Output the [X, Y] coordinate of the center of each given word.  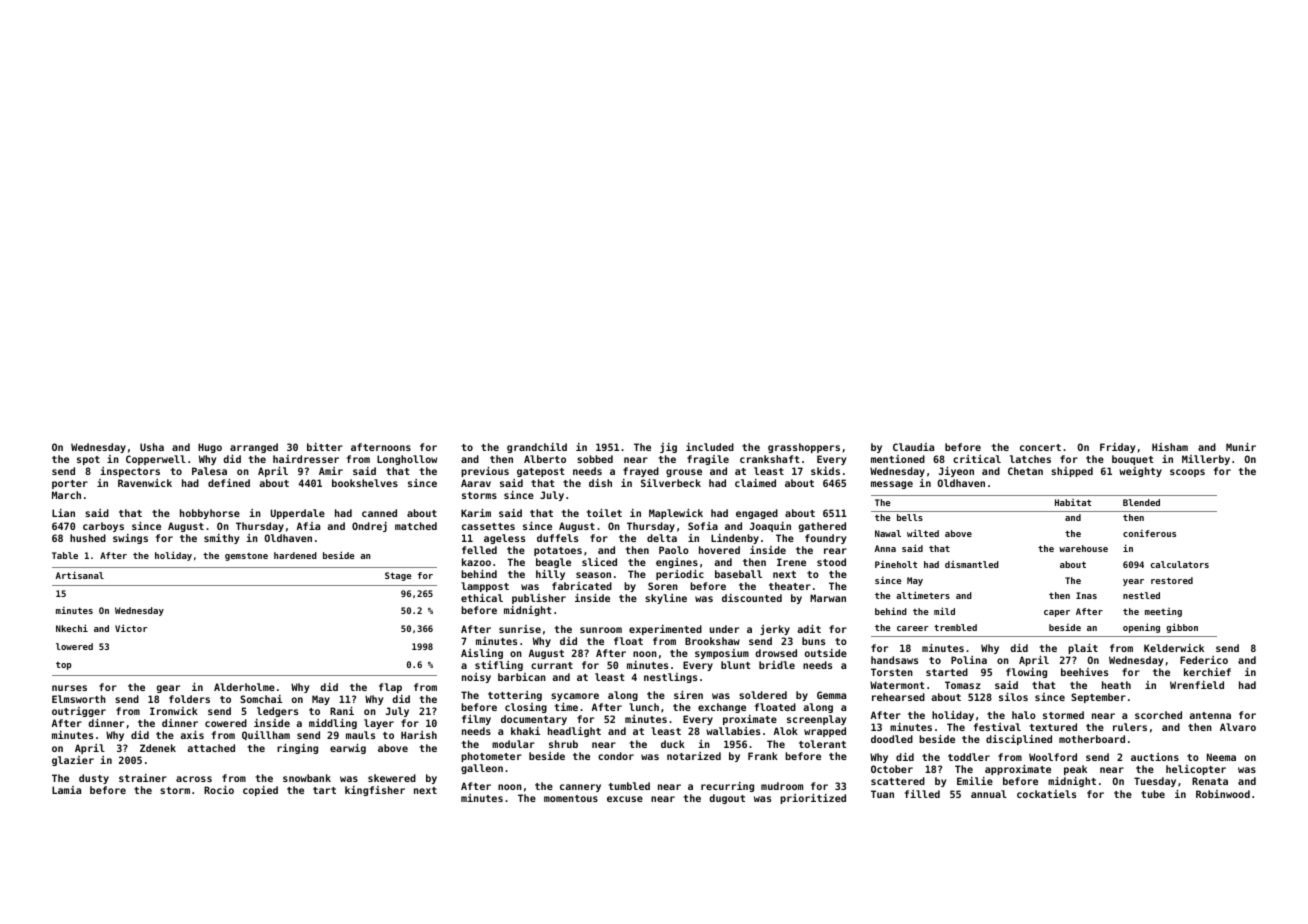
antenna [1210, 715]
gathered [822, 527]
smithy [221, 539]
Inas [1086, 595]
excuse [625, 799]
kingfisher [375, 791]
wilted [923, 533]
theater [790, 586]
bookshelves [365, 483]
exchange [722, 708]
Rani [342, 711]
